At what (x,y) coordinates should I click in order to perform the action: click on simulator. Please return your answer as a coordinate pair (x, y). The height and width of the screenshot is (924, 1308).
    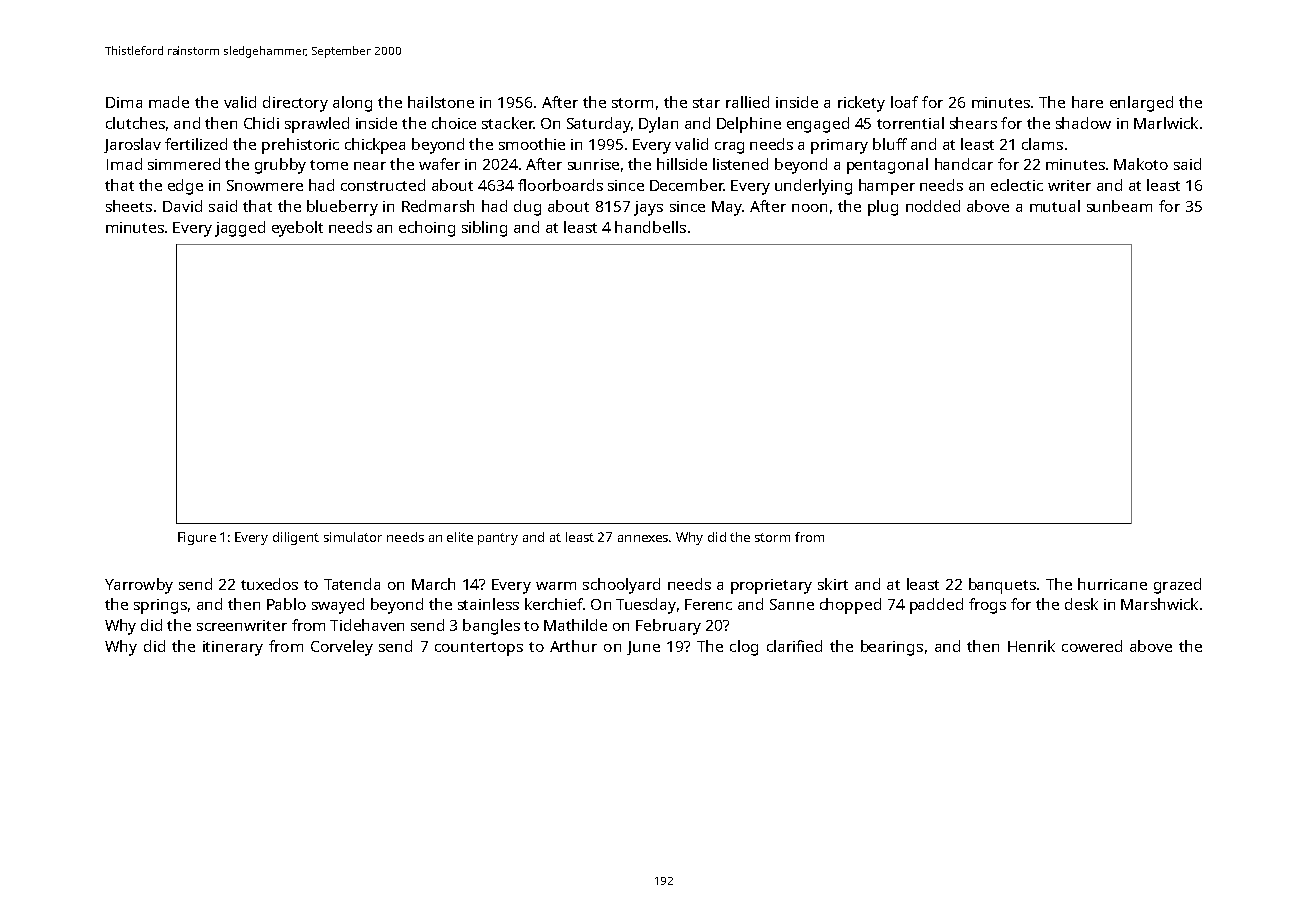
    Looking at the image, I should click on (353, 537).
